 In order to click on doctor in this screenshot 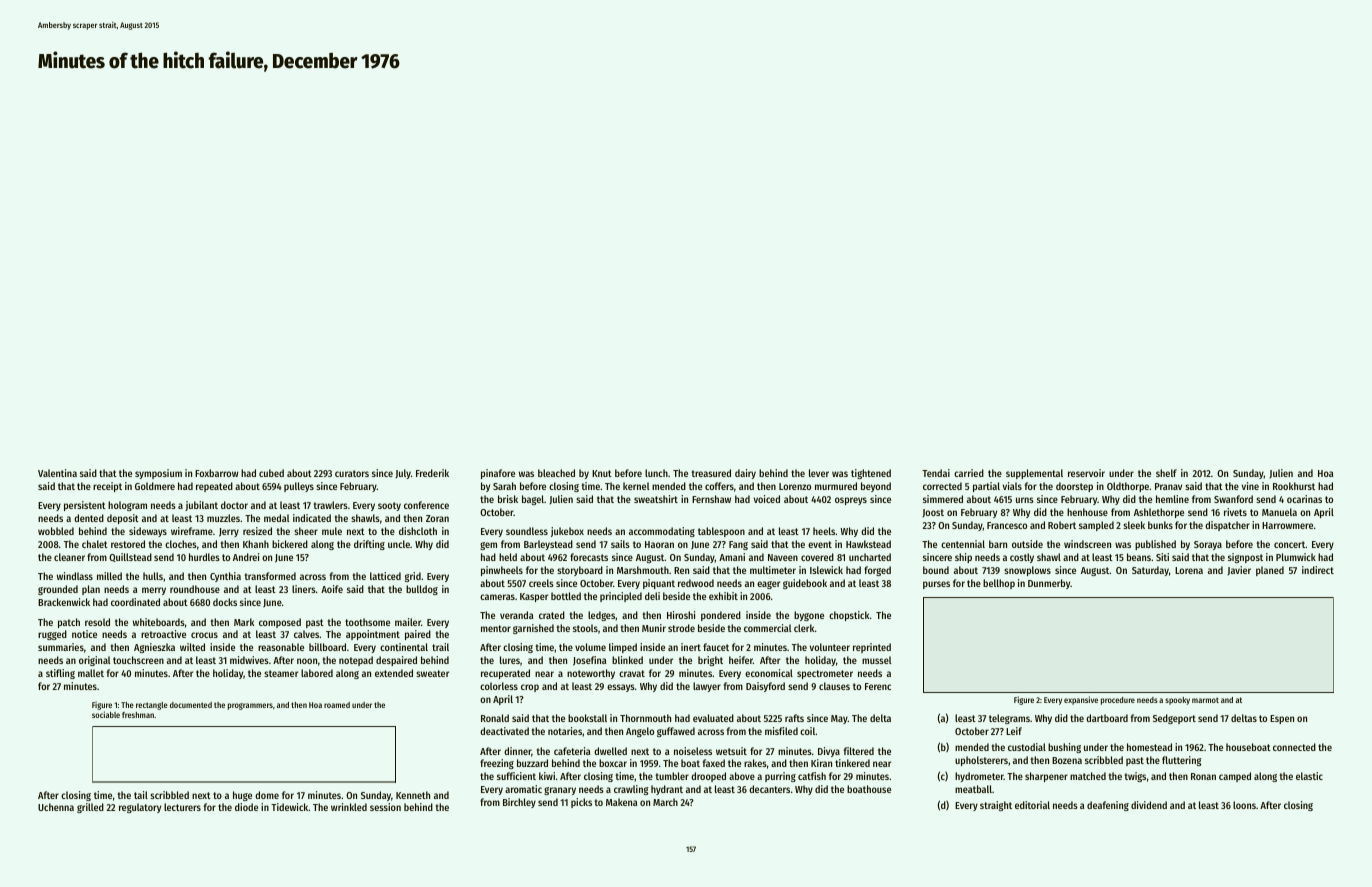, I will do `click(234, 505)`.
